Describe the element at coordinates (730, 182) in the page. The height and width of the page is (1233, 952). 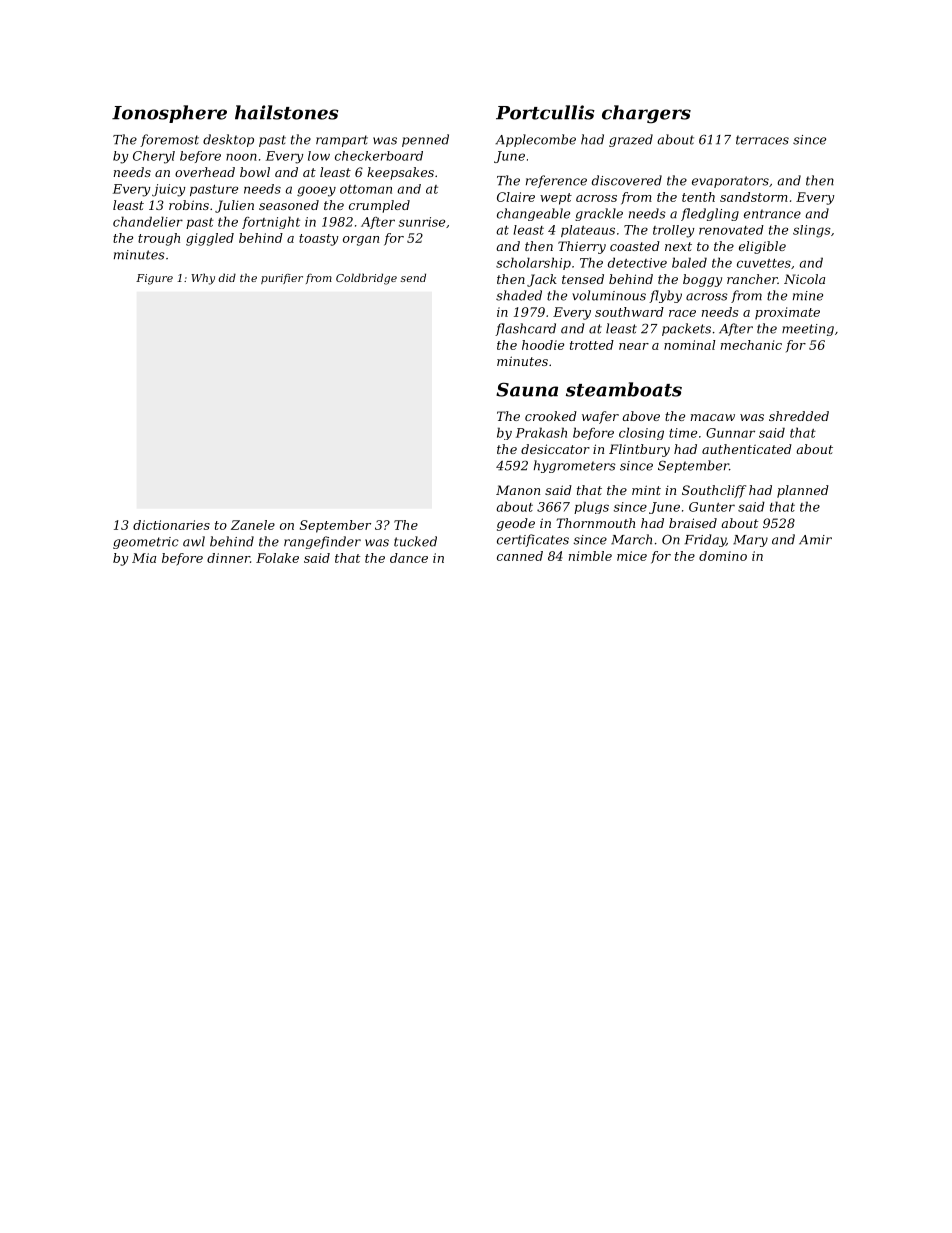
I see `evaporators` at that location.
